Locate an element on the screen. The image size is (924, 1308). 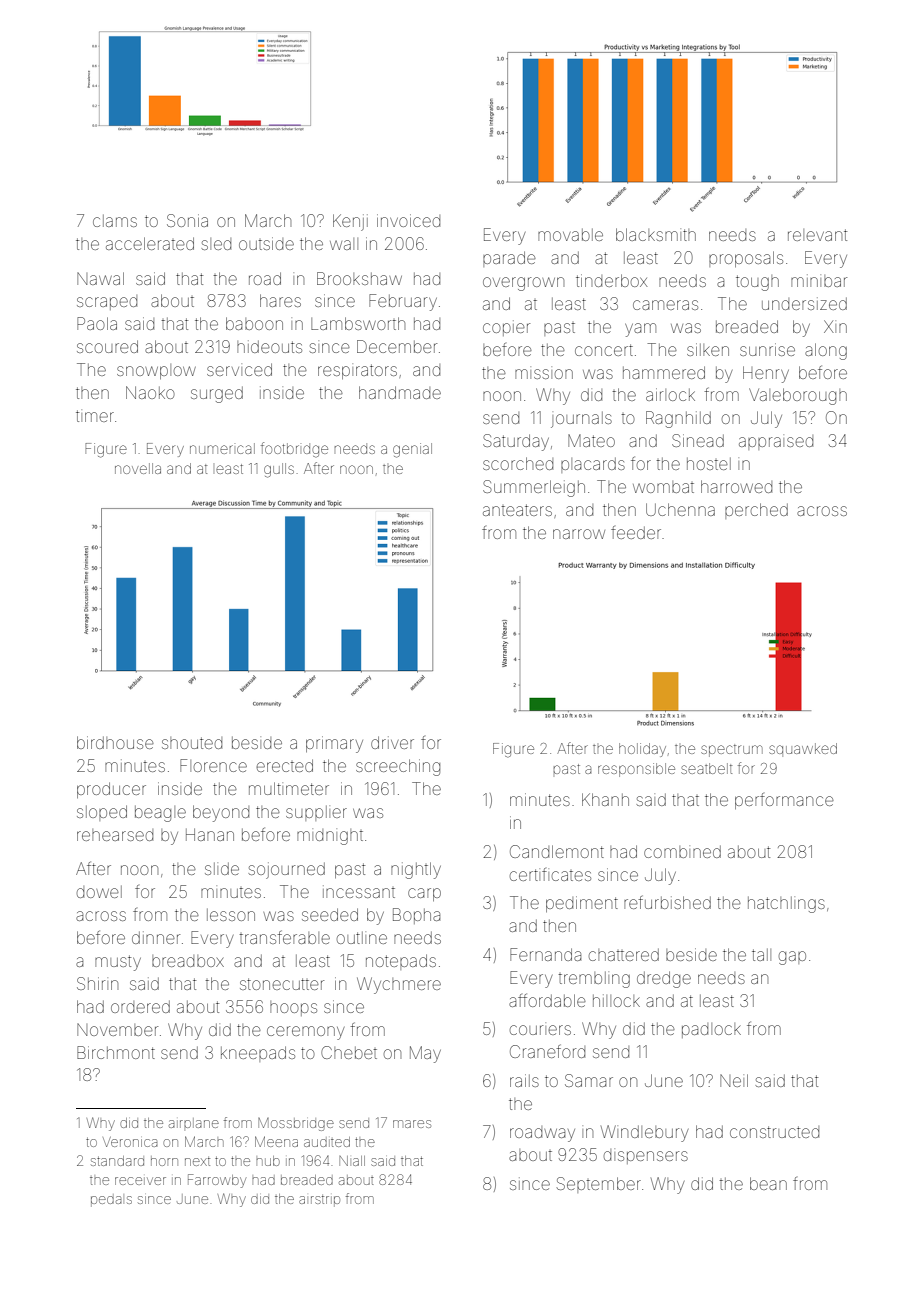
performance is located at coordinates (784, 801).
